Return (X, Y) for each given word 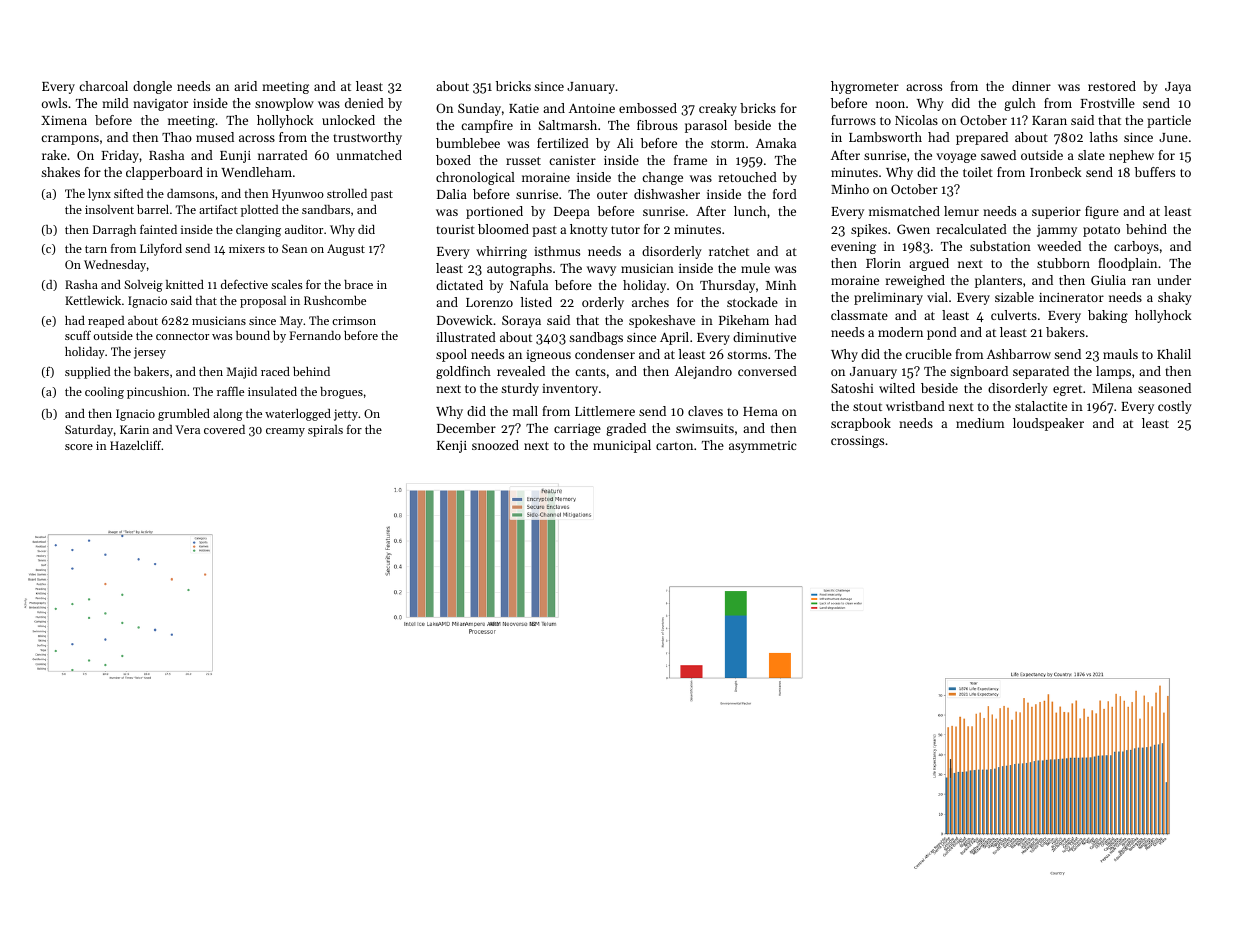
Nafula (529, 285)
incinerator (1071, 297)
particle (1169, 121)
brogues (341, 393)
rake (54, 155)
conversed (767, 371)
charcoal (103, 86)
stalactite (1041, 406)
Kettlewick (93, 300)
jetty (346, 415)
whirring (501, 252)
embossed (648, 108)
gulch (1020, 104)
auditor (304, 229)
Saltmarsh (568, 125)
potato (1101, 231)
